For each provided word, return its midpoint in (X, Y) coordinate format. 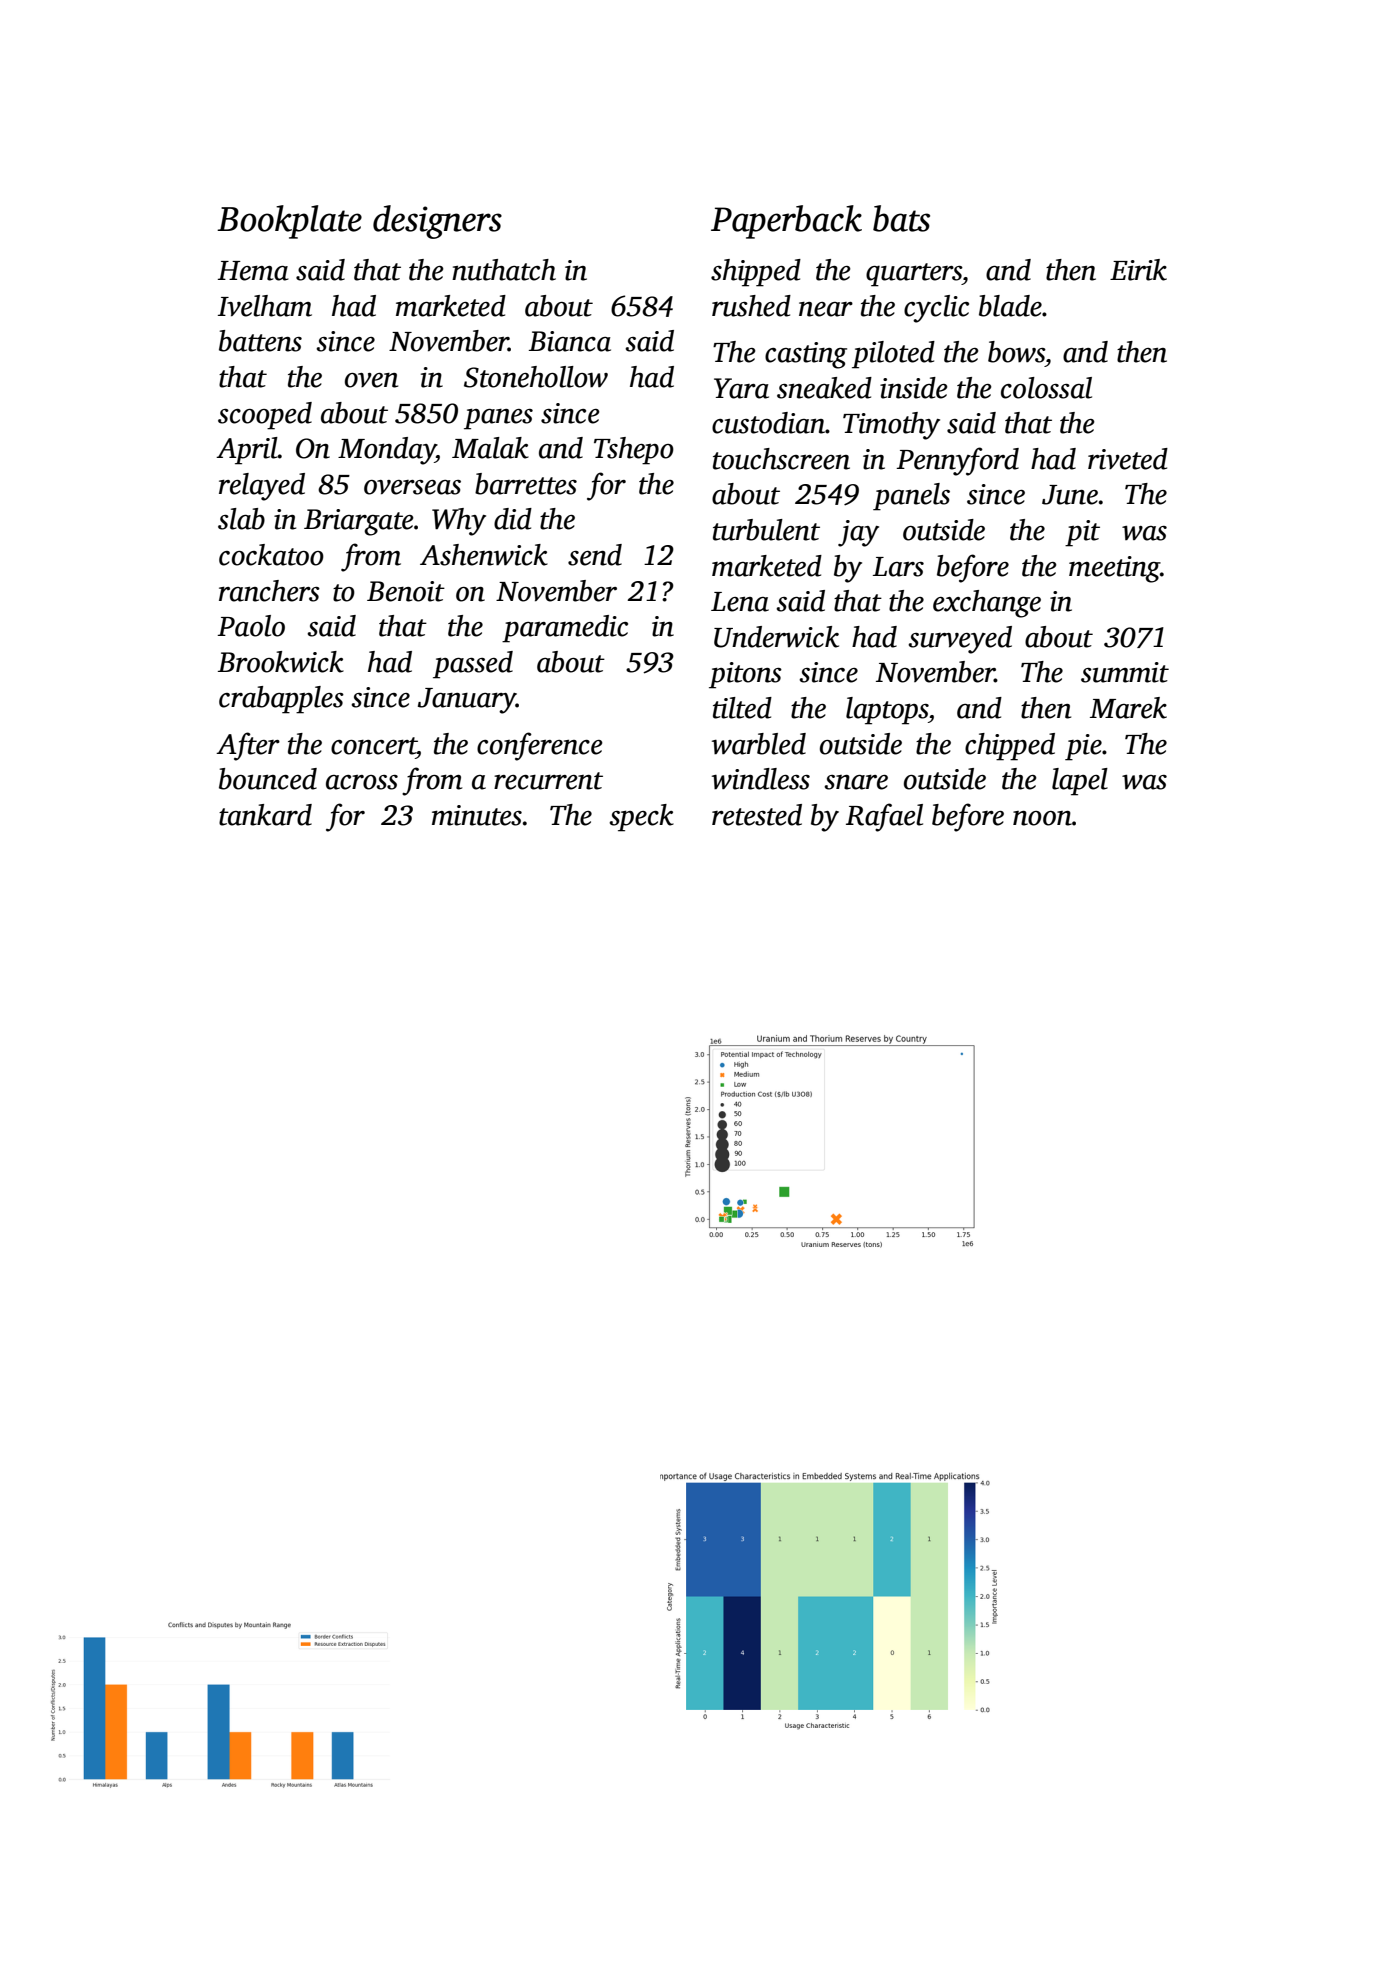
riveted (1128, 459)
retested (757, 815)
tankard (265, 815)
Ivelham (265, 306)
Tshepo (634, 451)
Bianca (570, 341)
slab (241, 519)
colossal (1046, 388)
